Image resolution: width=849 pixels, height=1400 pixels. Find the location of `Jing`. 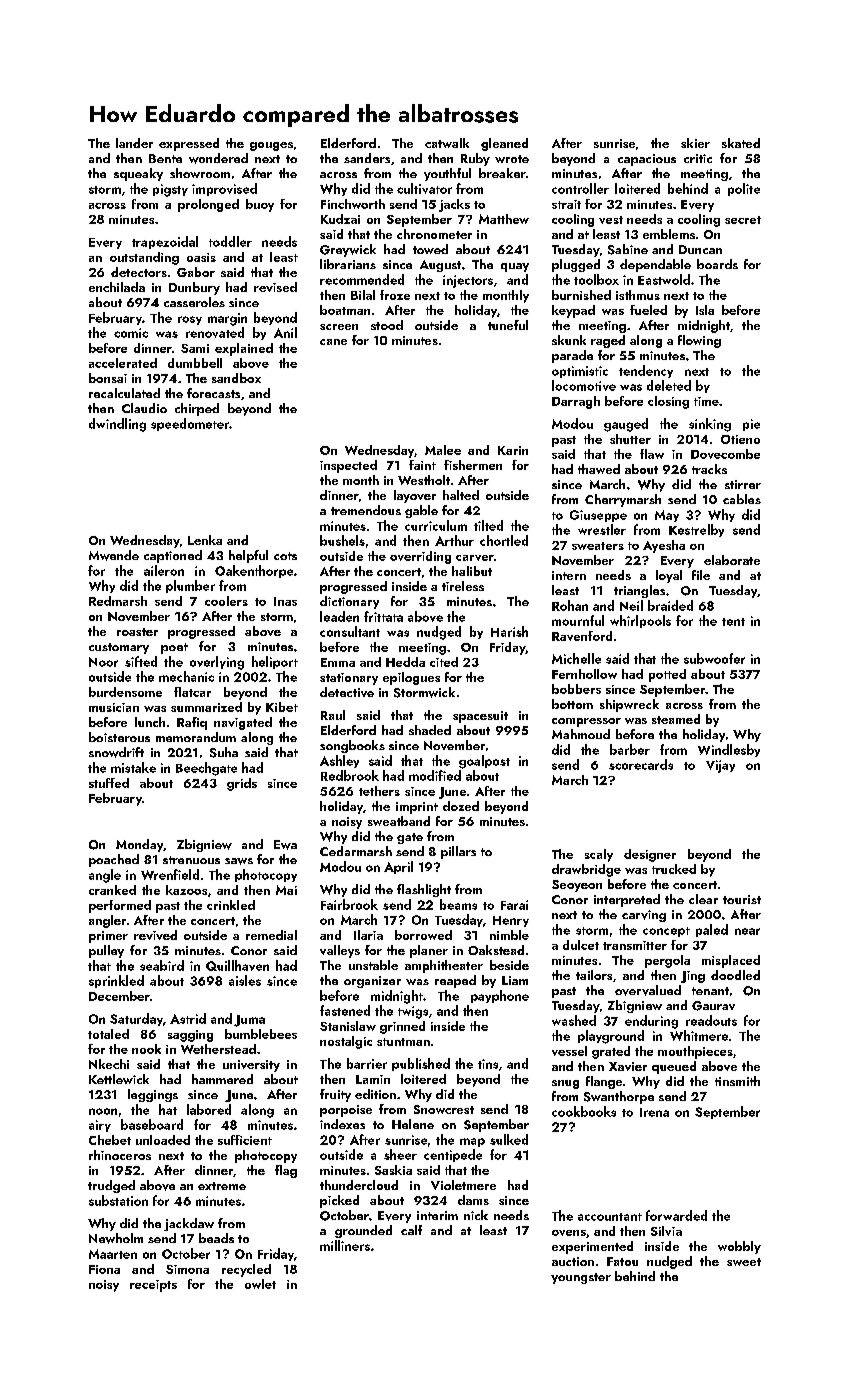

Jing is located at coordinates (693, 977).
